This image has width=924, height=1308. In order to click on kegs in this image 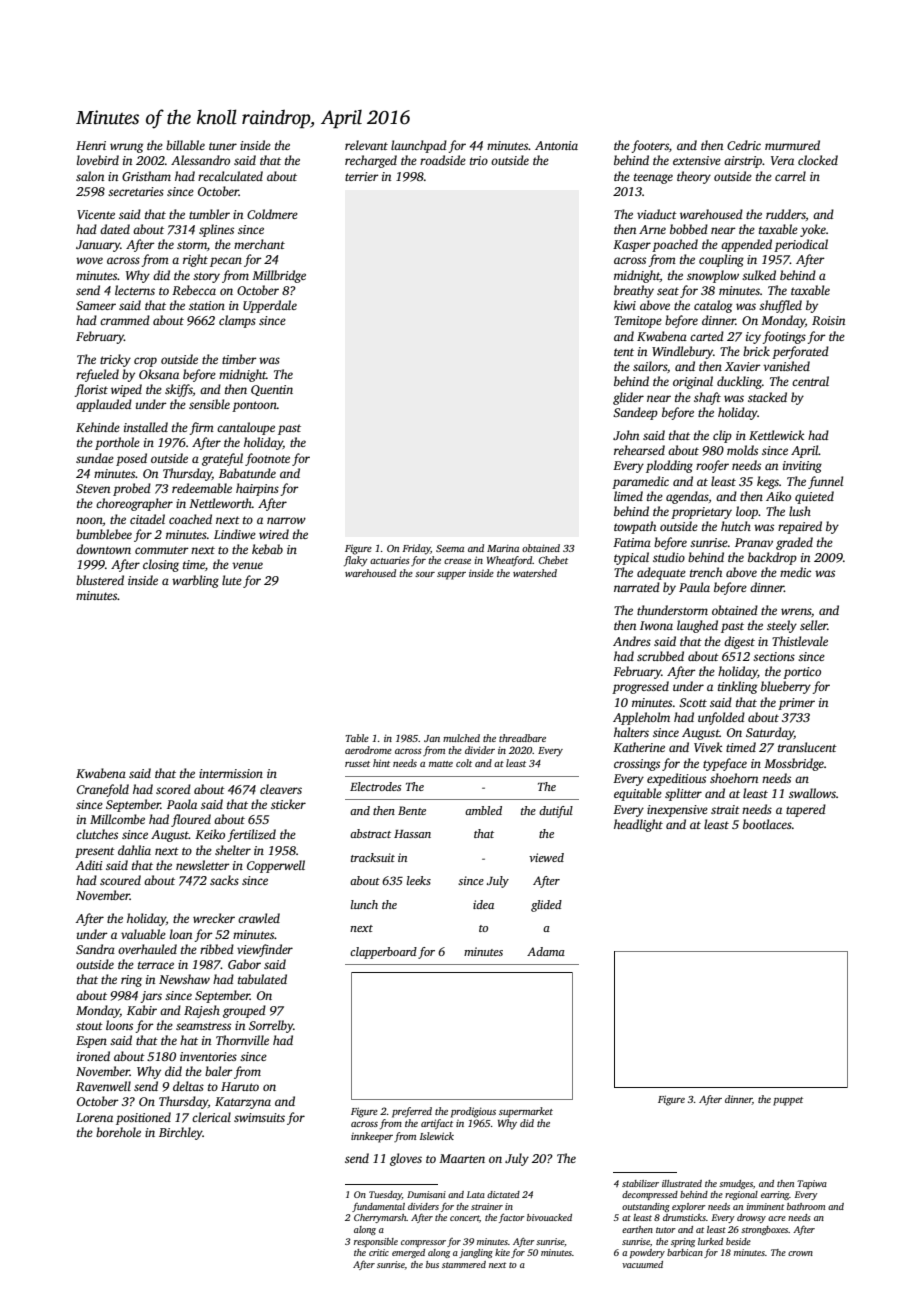, I will do `click(768, 482)`.
